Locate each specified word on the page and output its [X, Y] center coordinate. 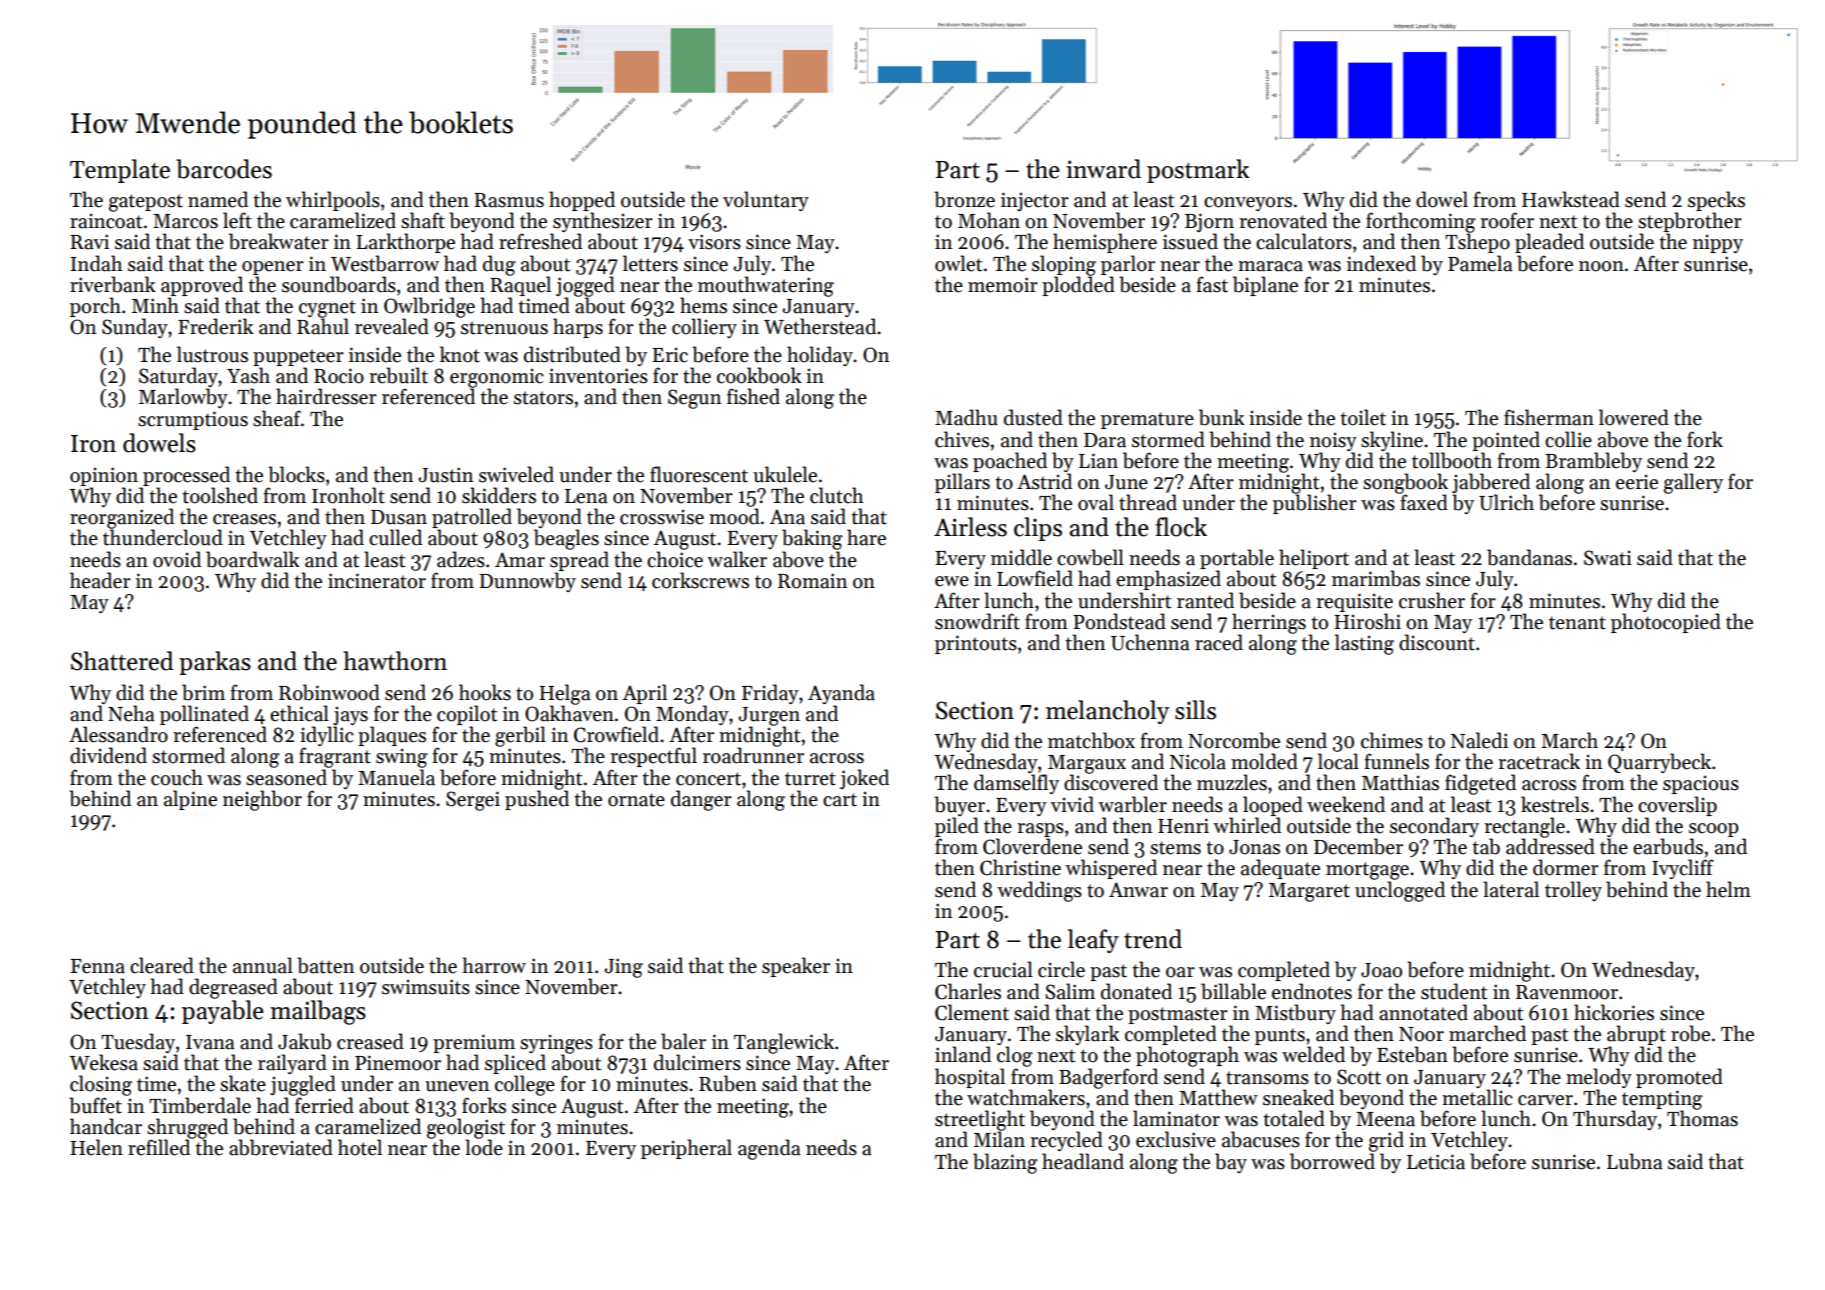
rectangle [1524, 827]
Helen [96, 1147]
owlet [958, 263]
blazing [1005, 1163]
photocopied [1666, 623]
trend [1153, 939]
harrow [494, 965]
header [100, 580]
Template [120, 171]
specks [1716, 201]
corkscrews [700, 580]
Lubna [1635, 1161]
